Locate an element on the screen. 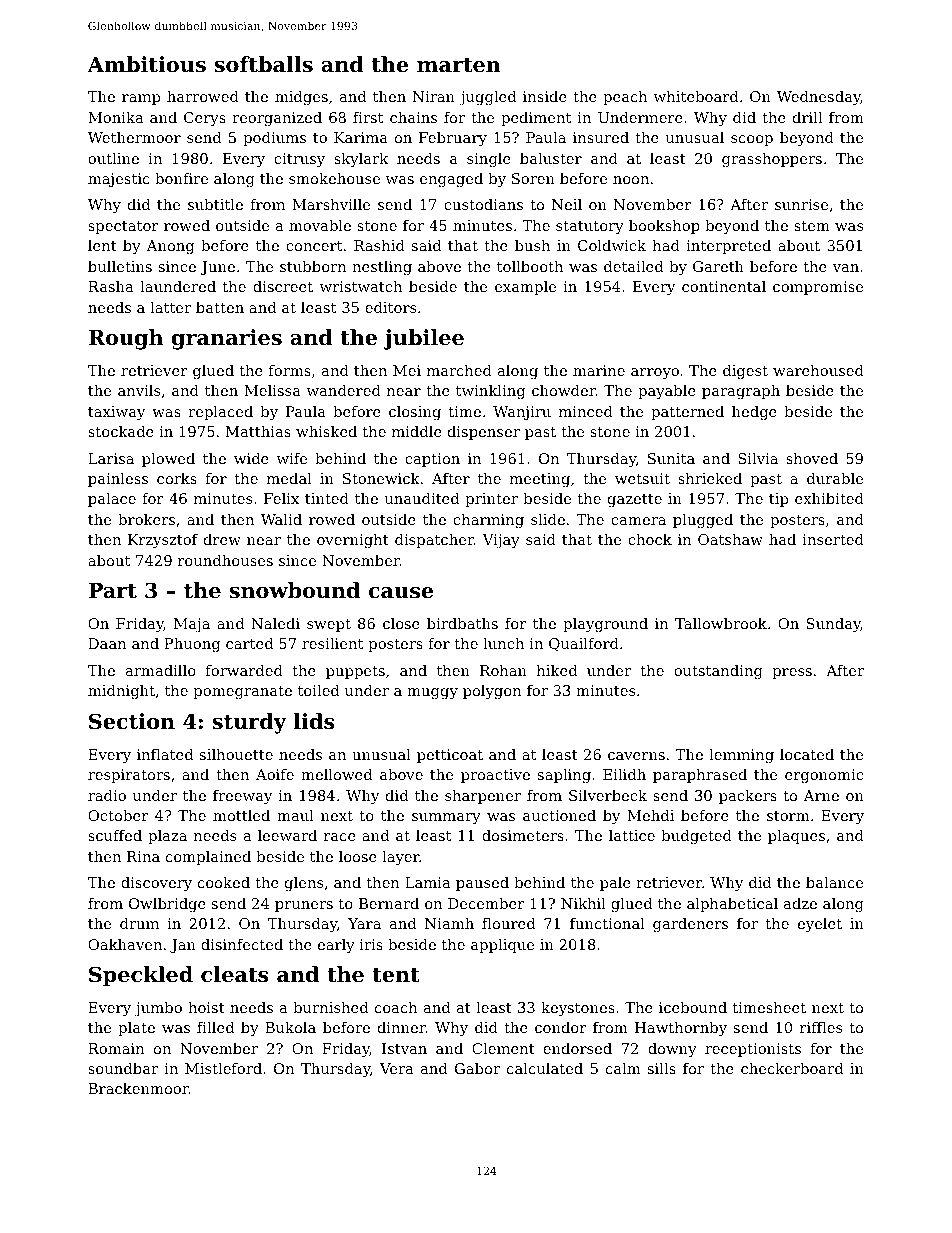 This screenshot has height=1233, width=952. eyelet is located at coordinates (820, 925).
